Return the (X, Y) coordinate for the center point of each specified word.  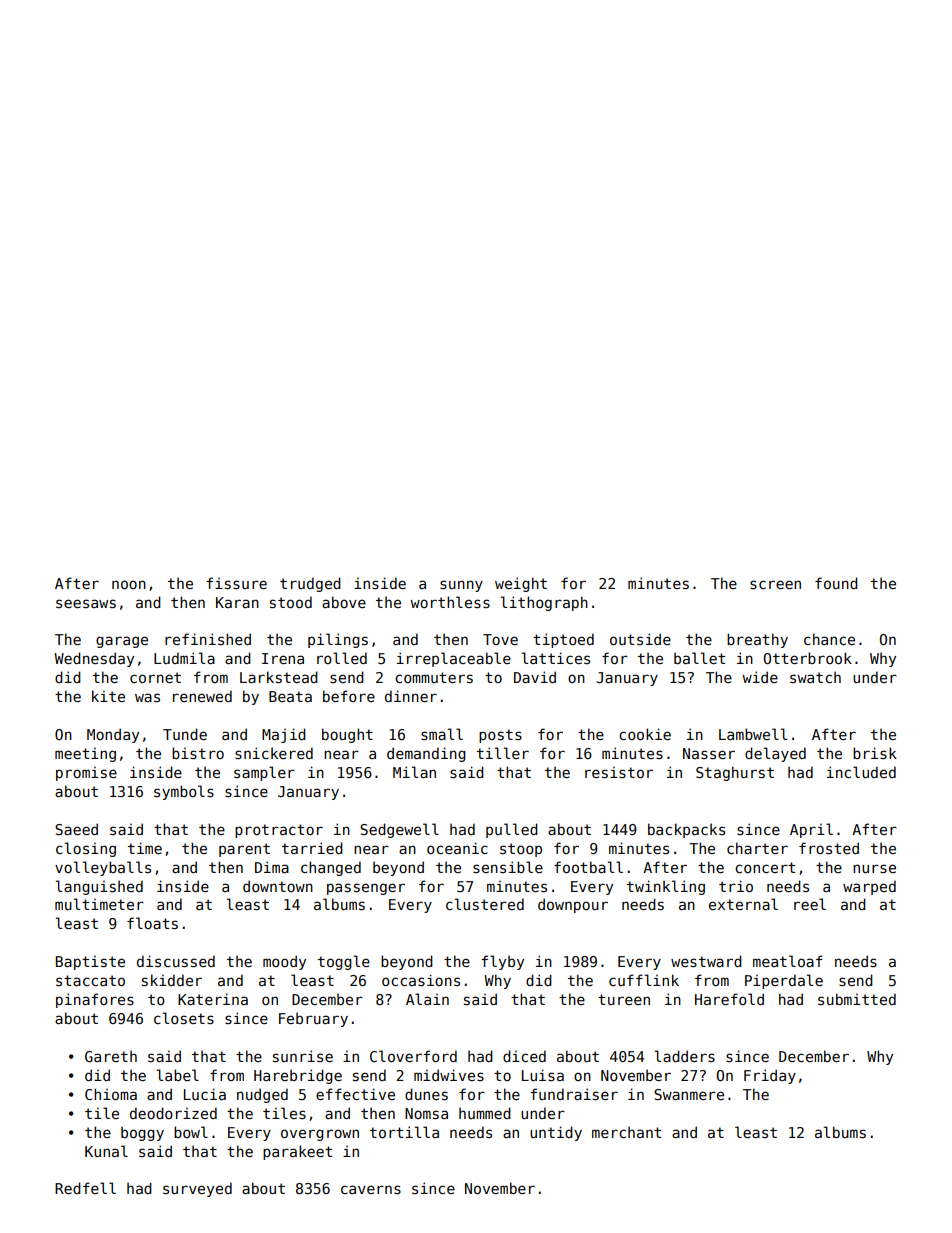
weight (521, 584)
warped (869, 887)
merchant (626, 1132)
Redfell (85, 1188)
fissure (236, 583)
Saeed (76, 829)
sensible (508, 867)
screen (775, 584)
